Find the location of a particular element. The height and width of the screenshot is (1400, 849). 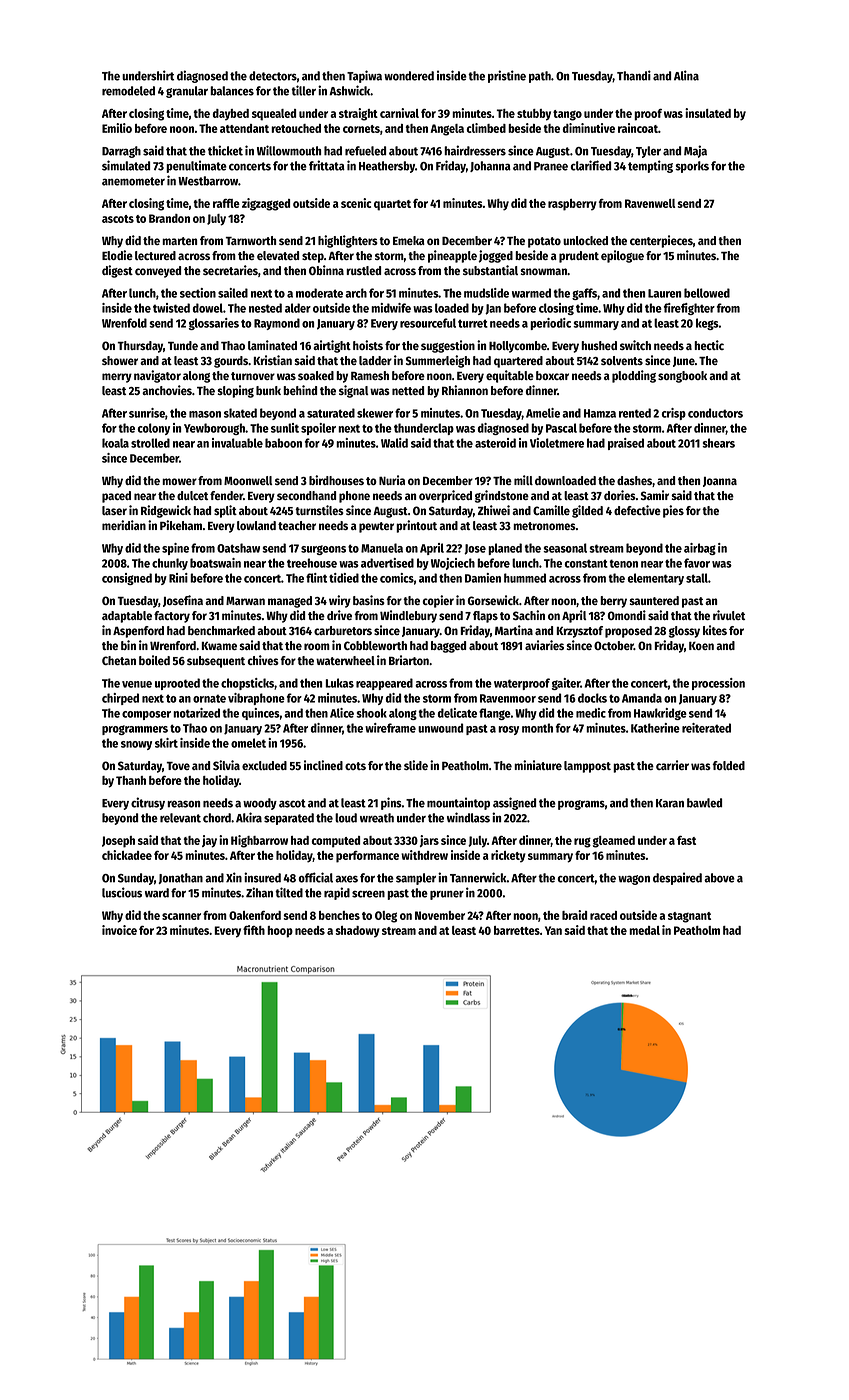

chickadee is located at coordinates (127, 855).
